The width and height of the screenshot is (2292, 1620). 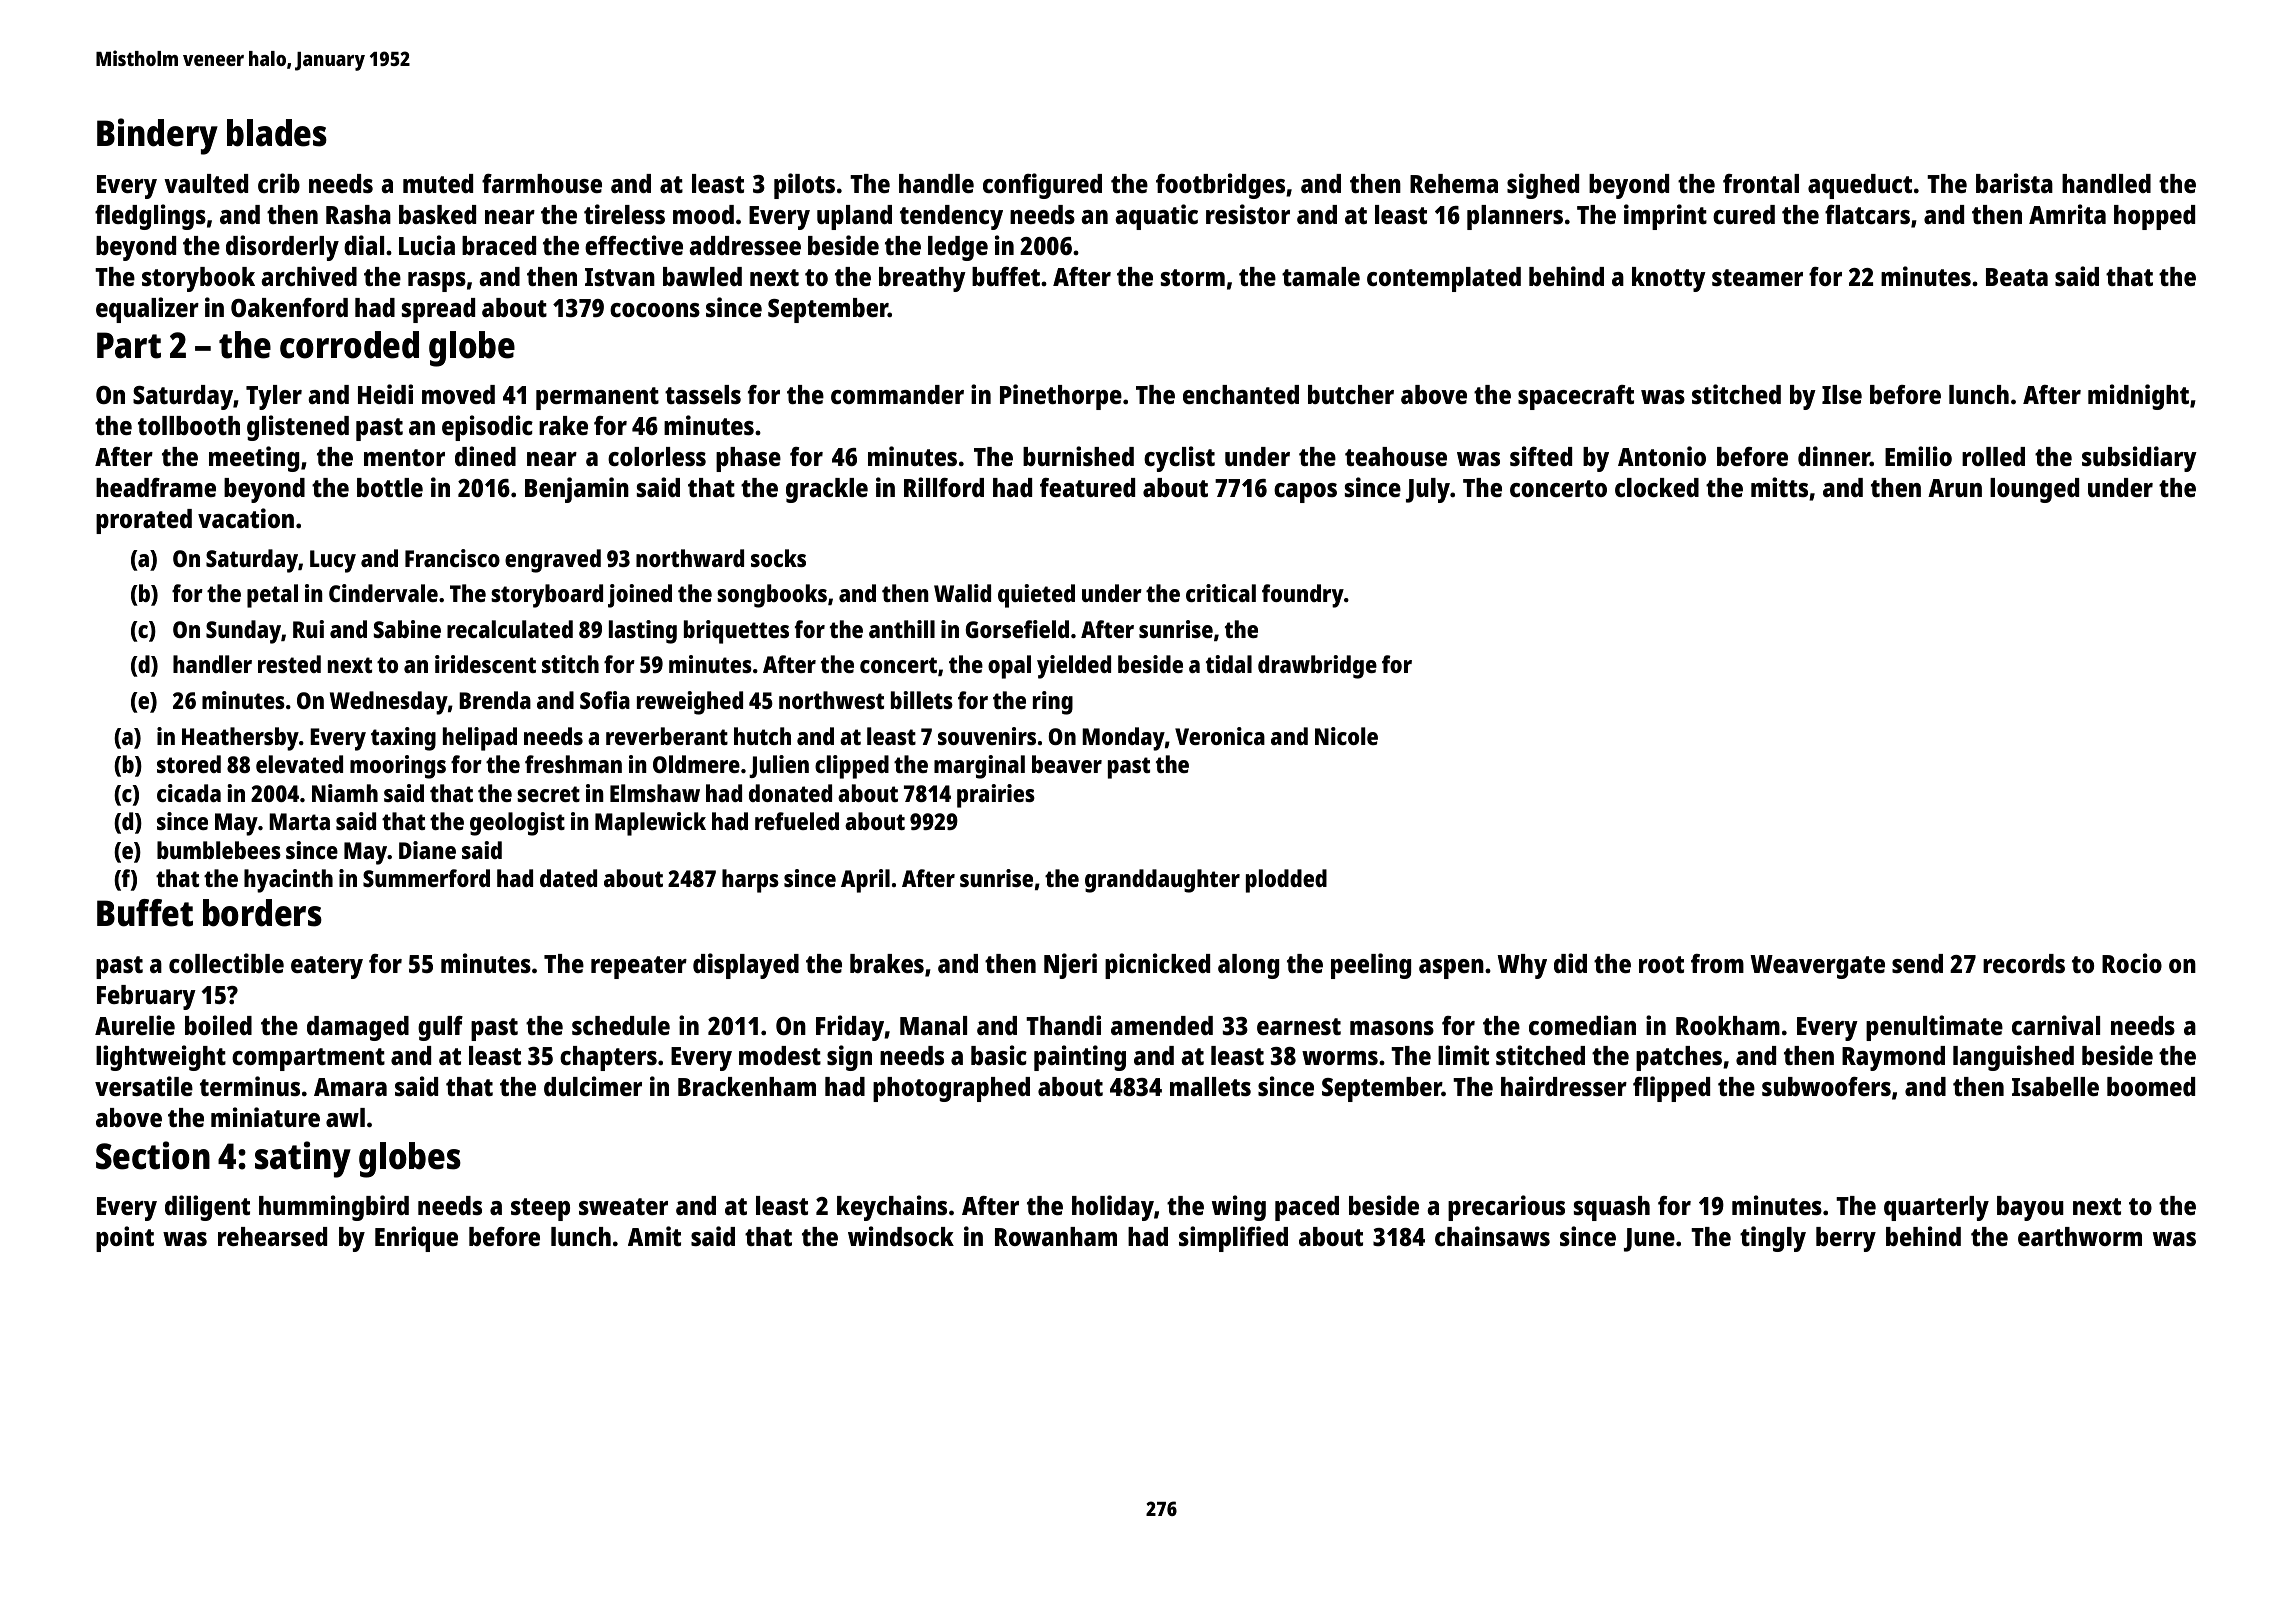 What do you see at coordinates (1193, 277) in the screenshot?
I see `storm` at bounding box center [1193, 277].
